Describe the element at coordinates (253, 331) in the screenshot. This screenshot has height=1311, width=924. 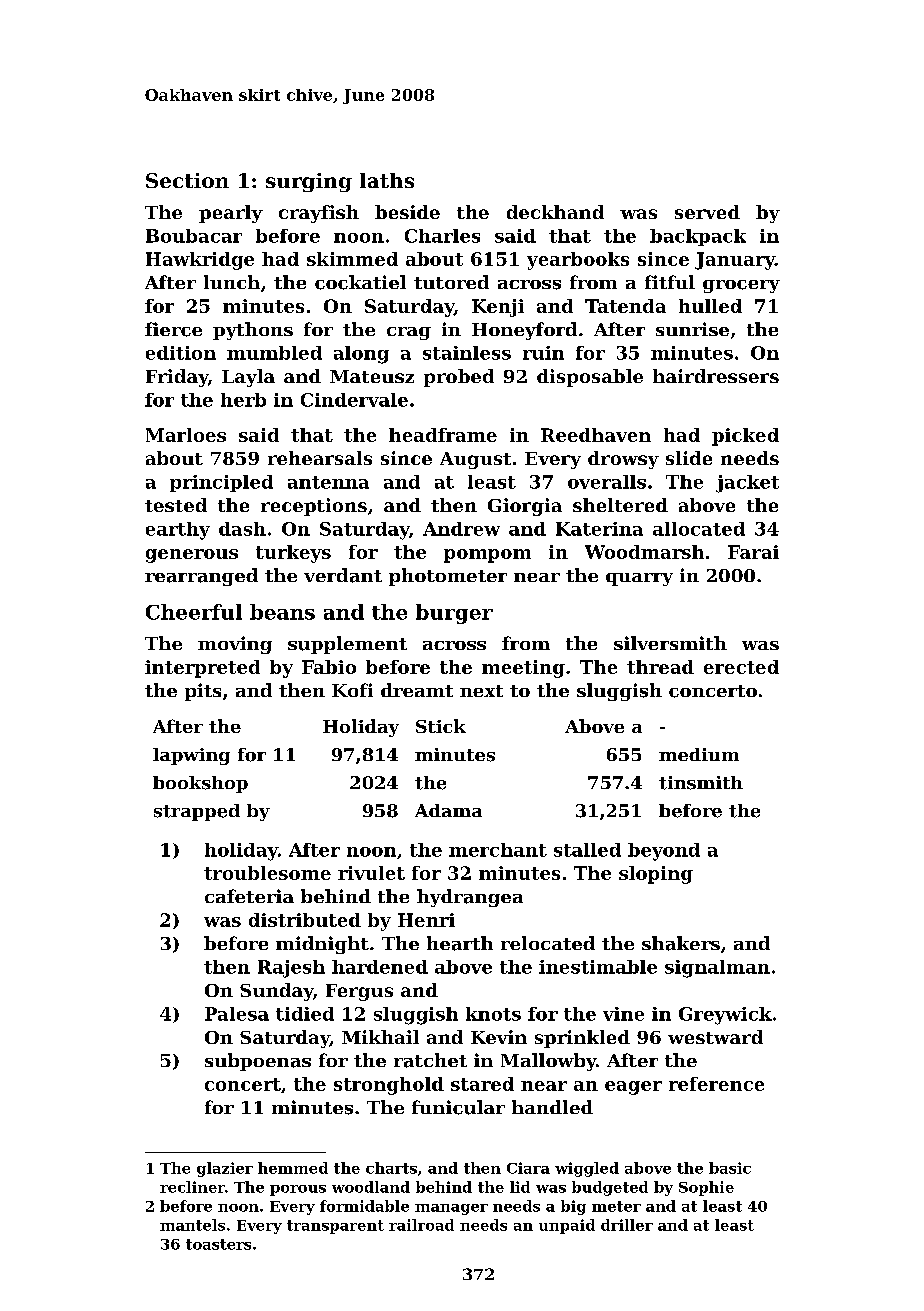
I see `pythons` at that location.
